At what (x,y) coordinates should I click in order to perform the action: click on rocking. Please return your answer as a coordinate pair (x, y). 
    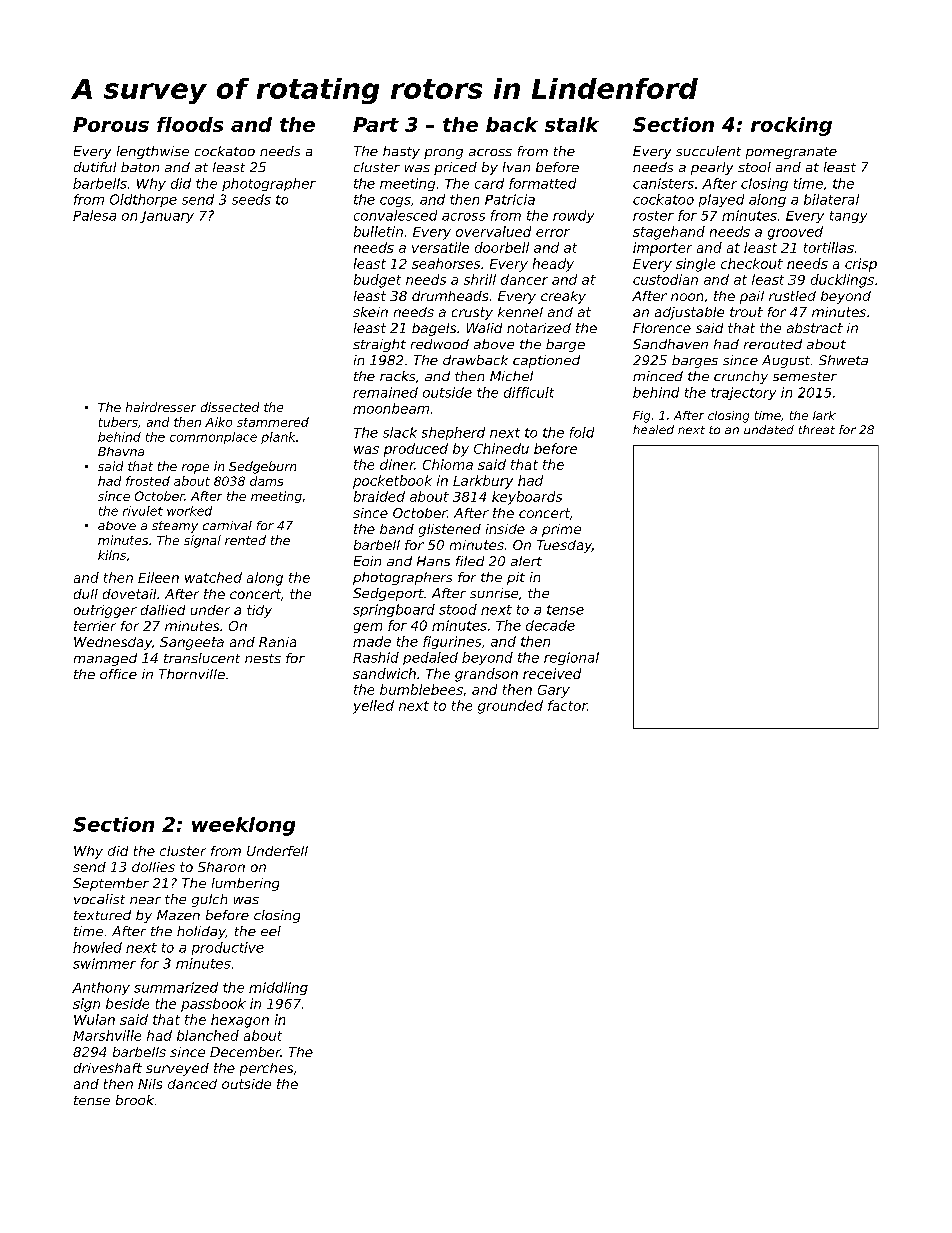
    Looking at the image, I should click on (791, 126).
